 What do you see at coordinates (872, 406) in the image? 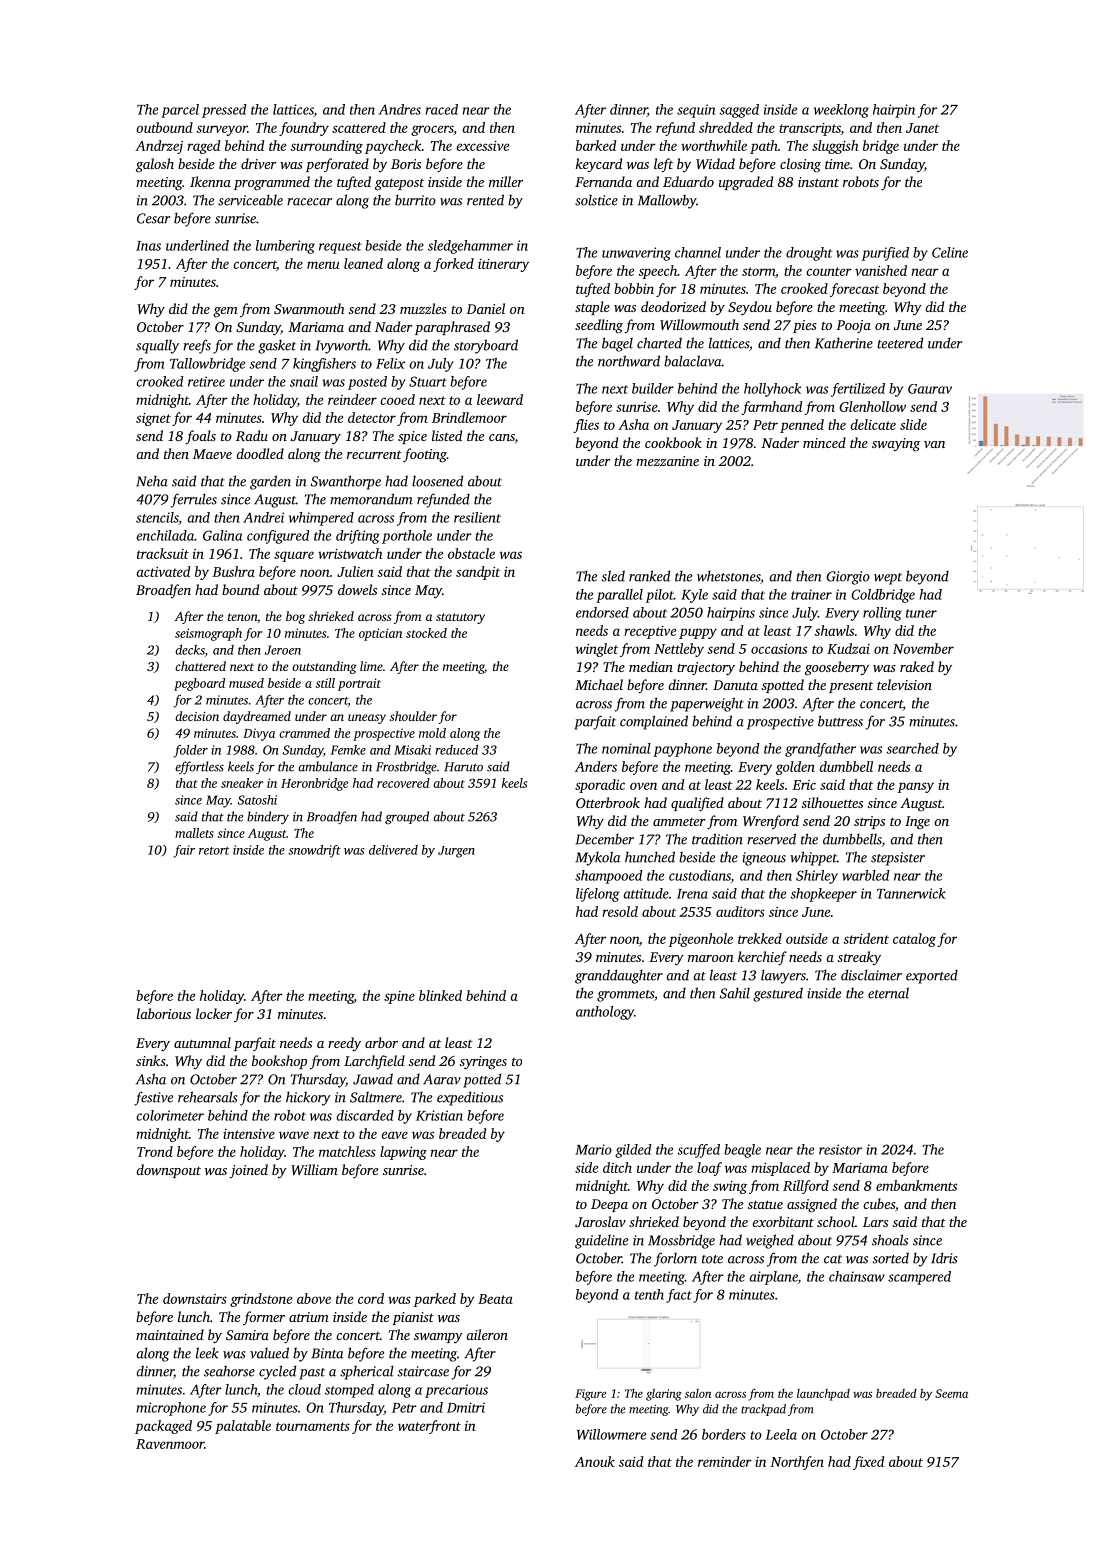
I see `Glenhollow` at bounding box center [872, 406].
